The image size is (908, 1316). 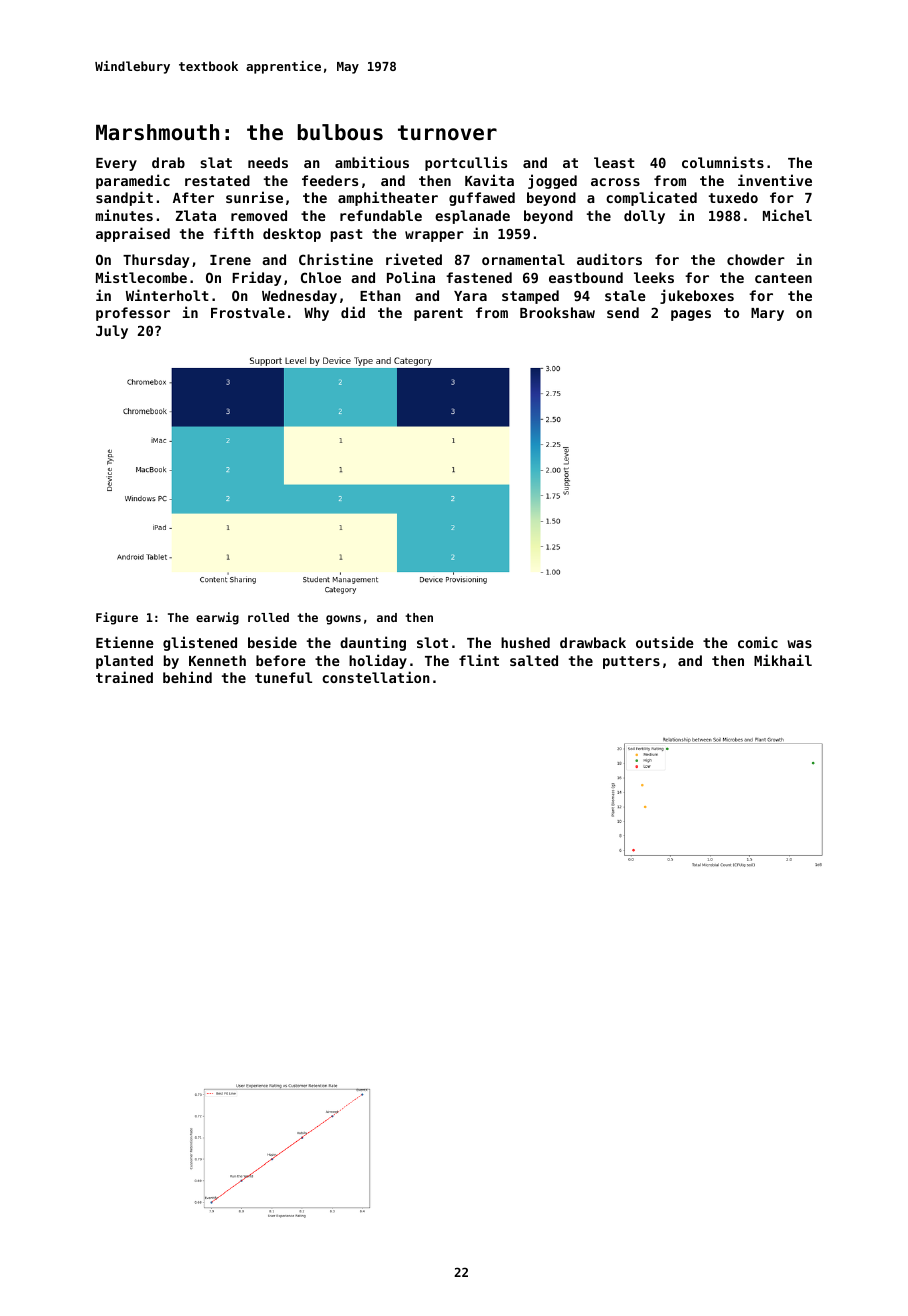 I want to click on gowns, so click(x=343, y=620).
